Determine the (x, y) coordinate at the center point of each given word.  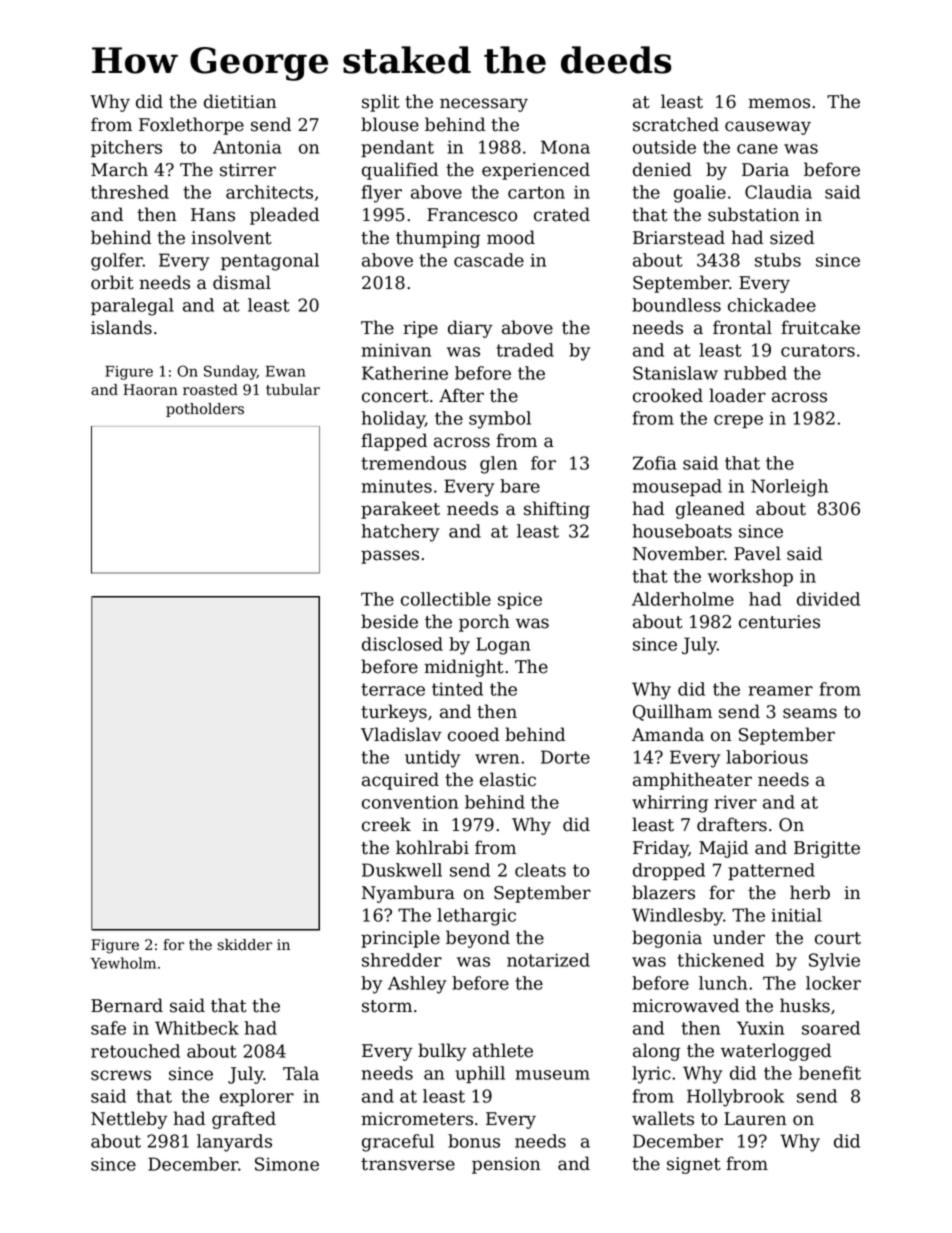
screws (121, 1075)
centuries (779, 622)
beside (389, 621)
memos (779, 103)
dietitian (240, 101)
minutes (397, 486)
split (381, 103)
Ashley (417, 985)
